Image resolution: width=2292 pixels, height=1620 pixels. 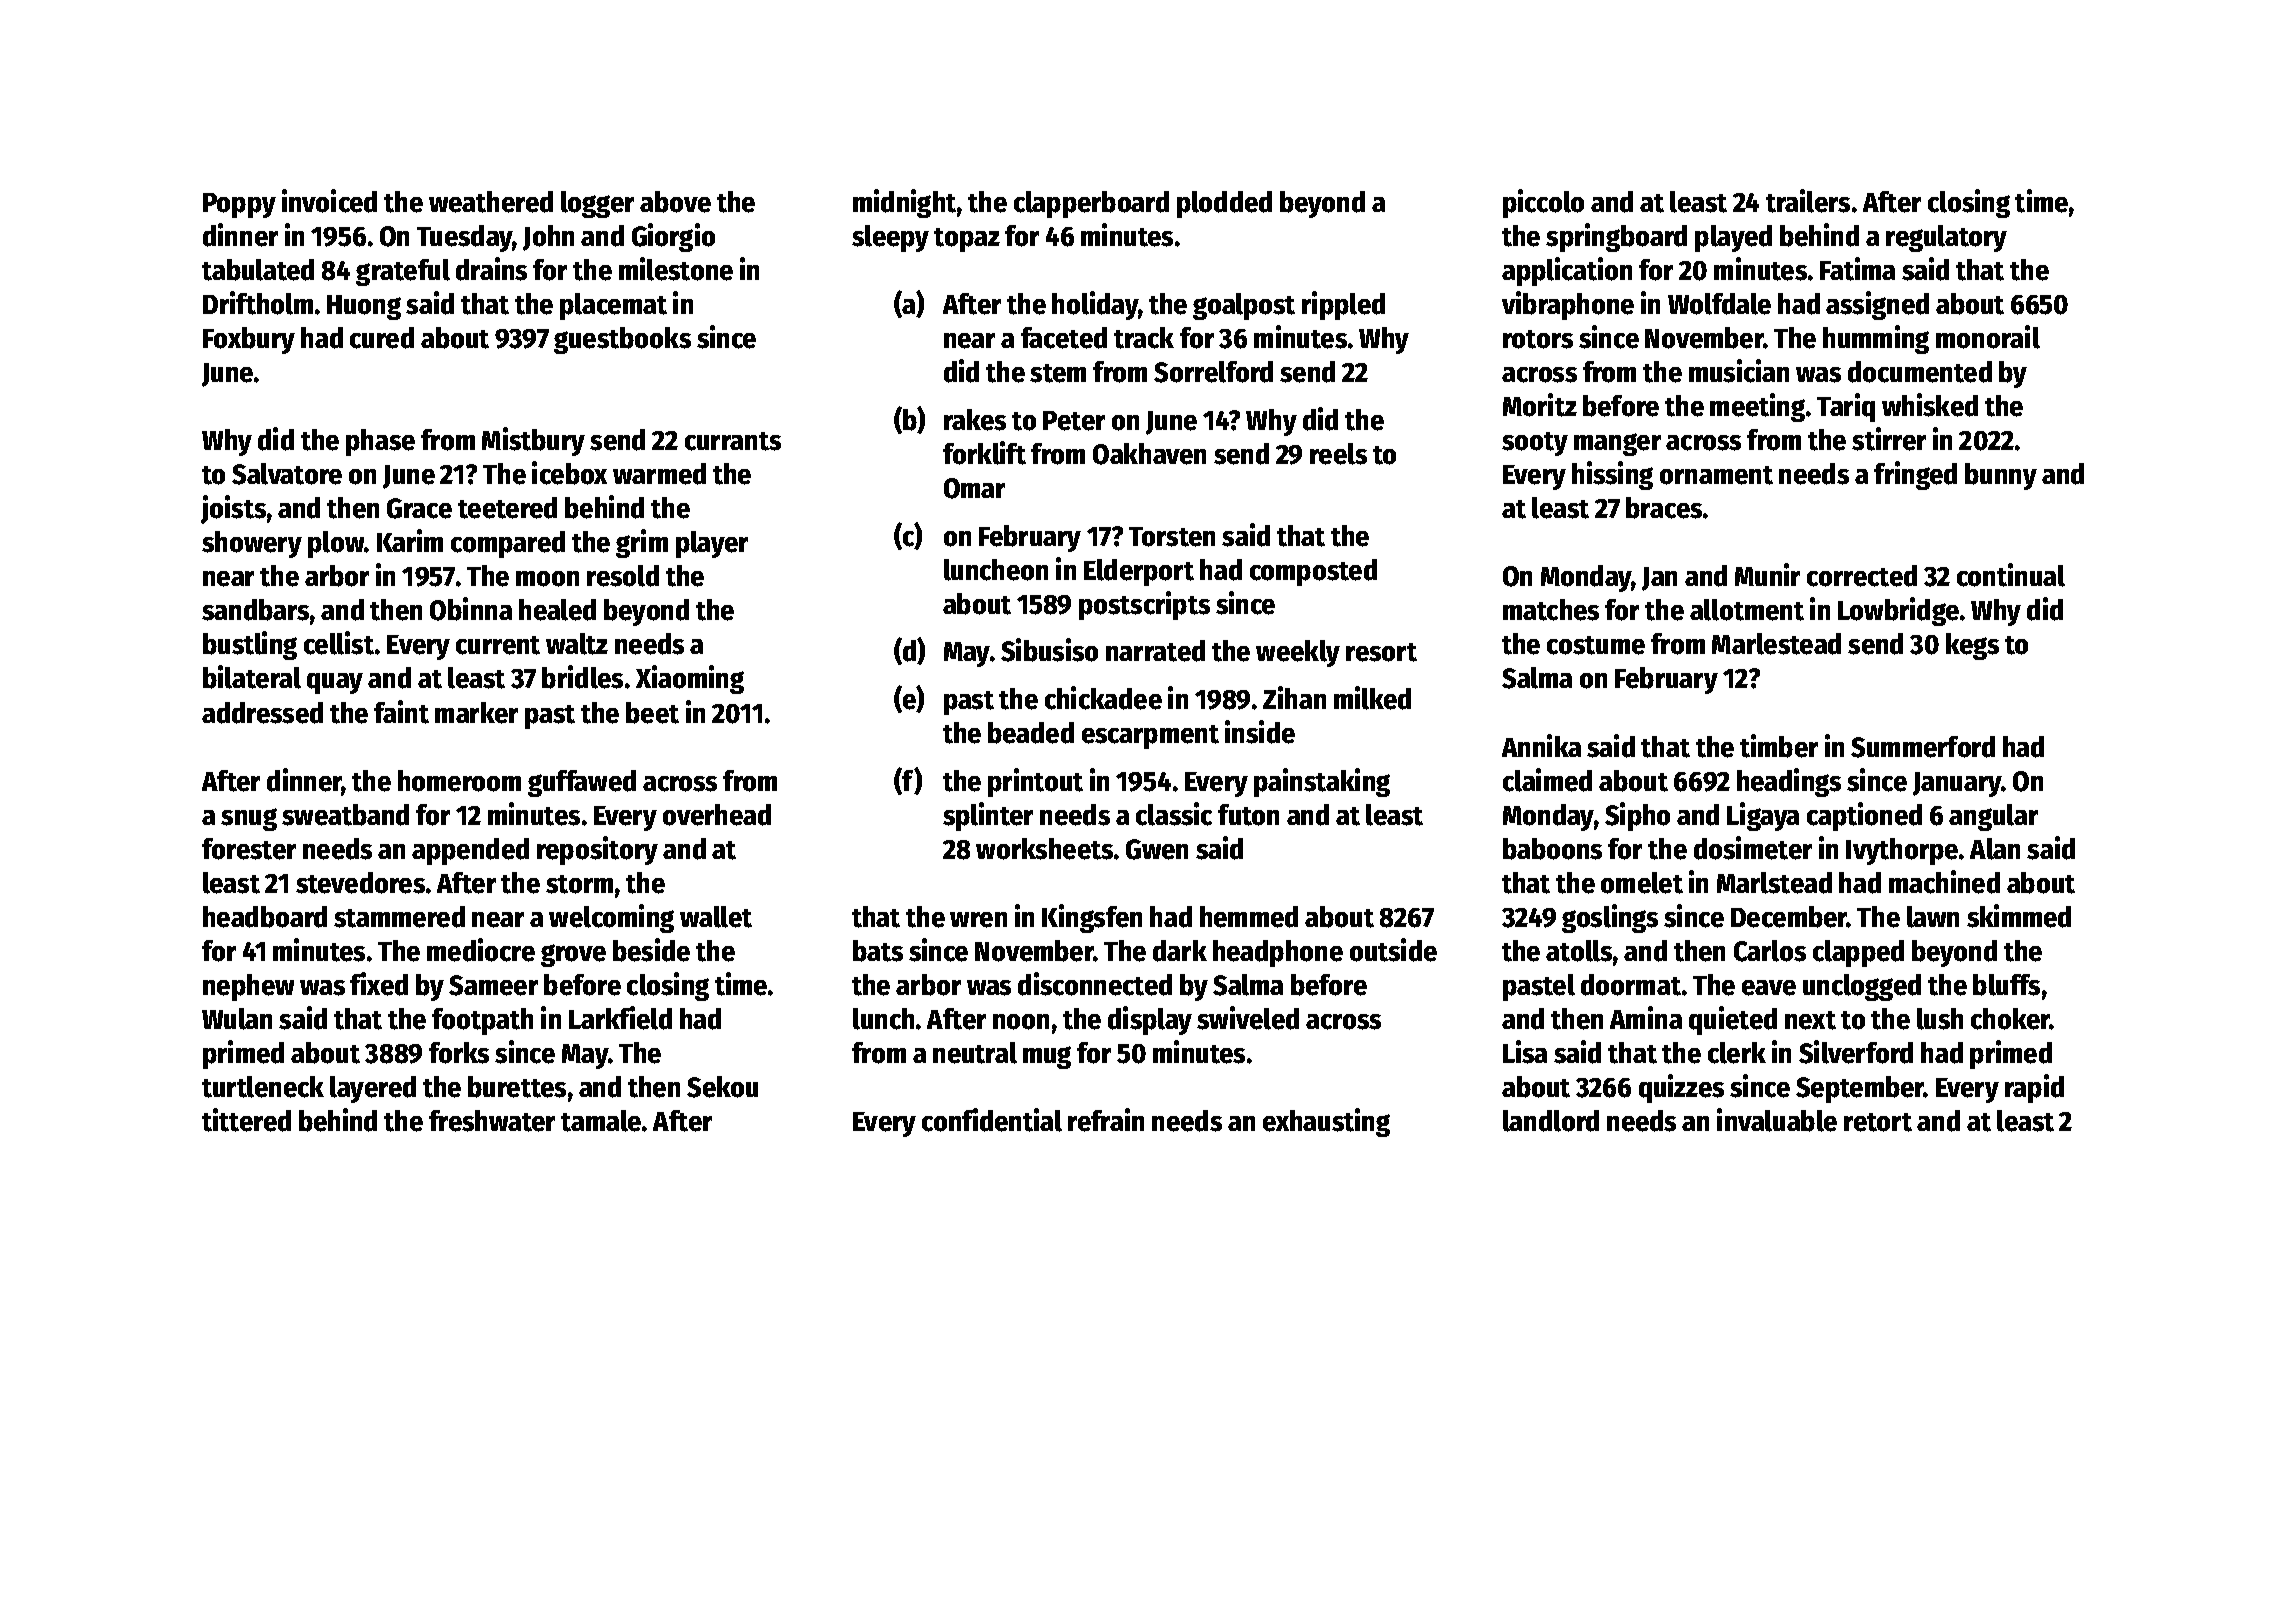 What do you see at coordinates (1224, 204) in the document?
I see `plodded` at bounding box center [1224, 204].
